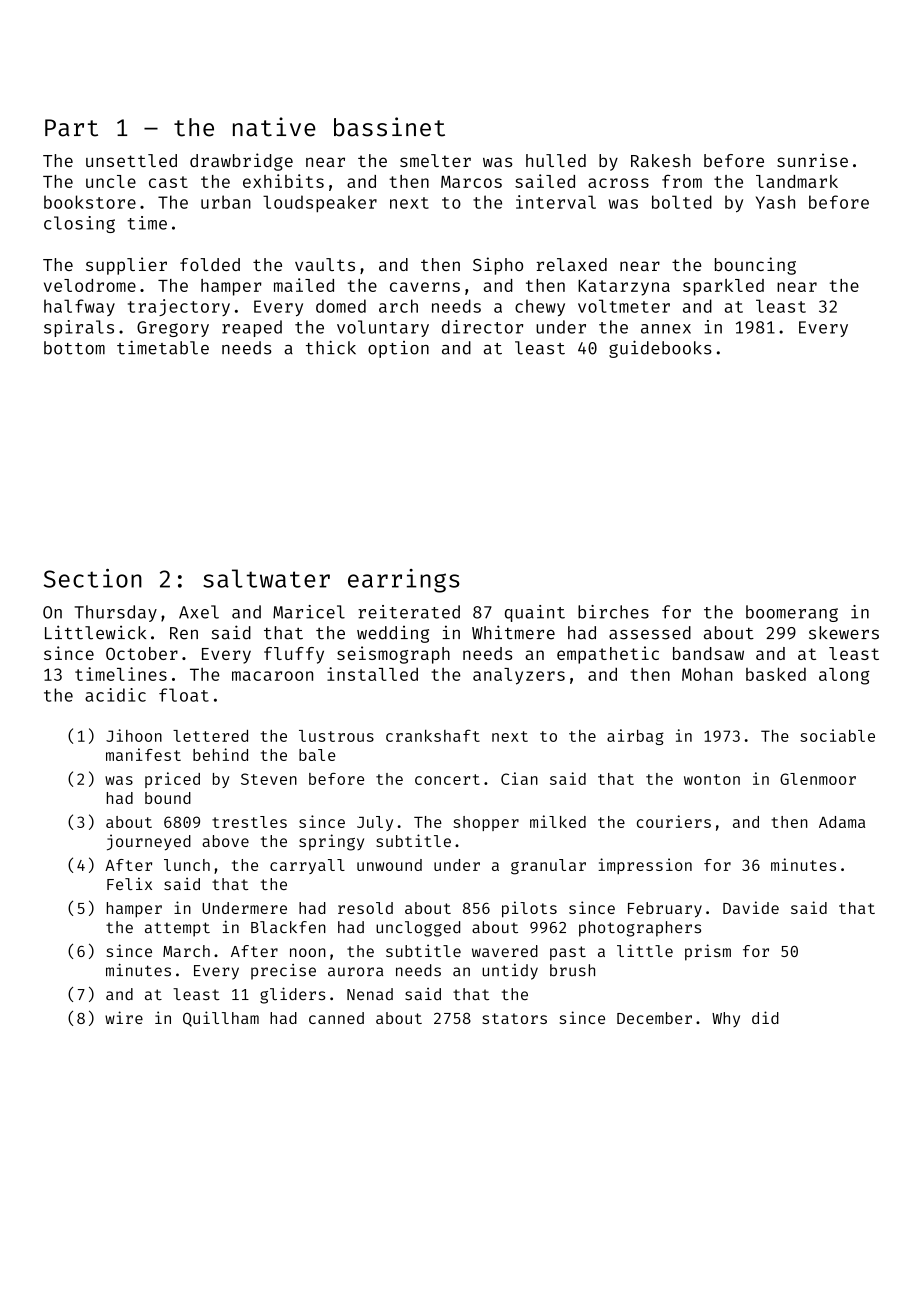 The width and height of the screenshot is (924, 1308). What do you see at coordinates (124, 1017) in the screenshot?
I see `wire` at bounding box center [124, 1017].
